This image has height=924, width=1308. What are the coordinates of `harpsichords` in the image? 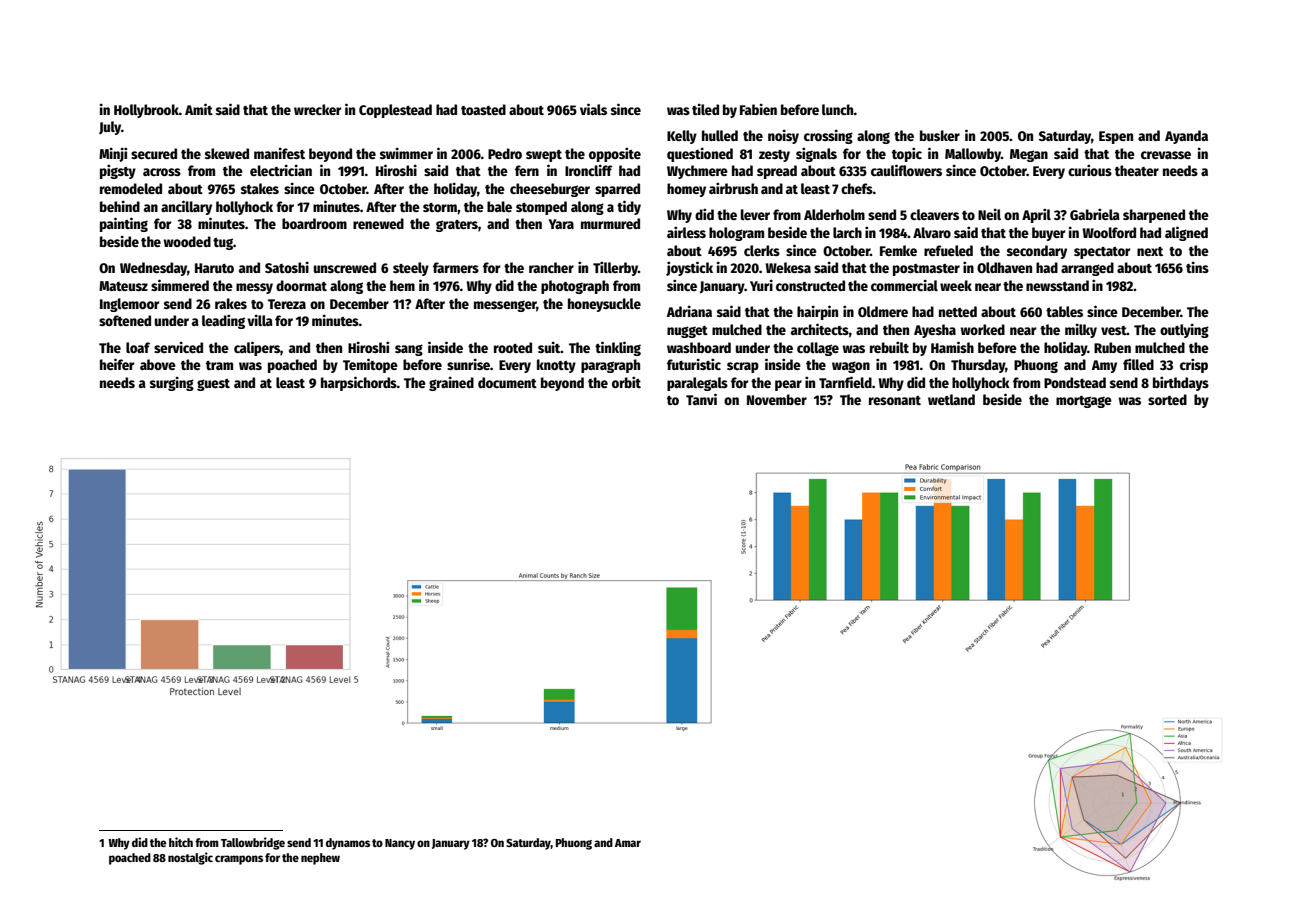 It's located at (359, 383).
